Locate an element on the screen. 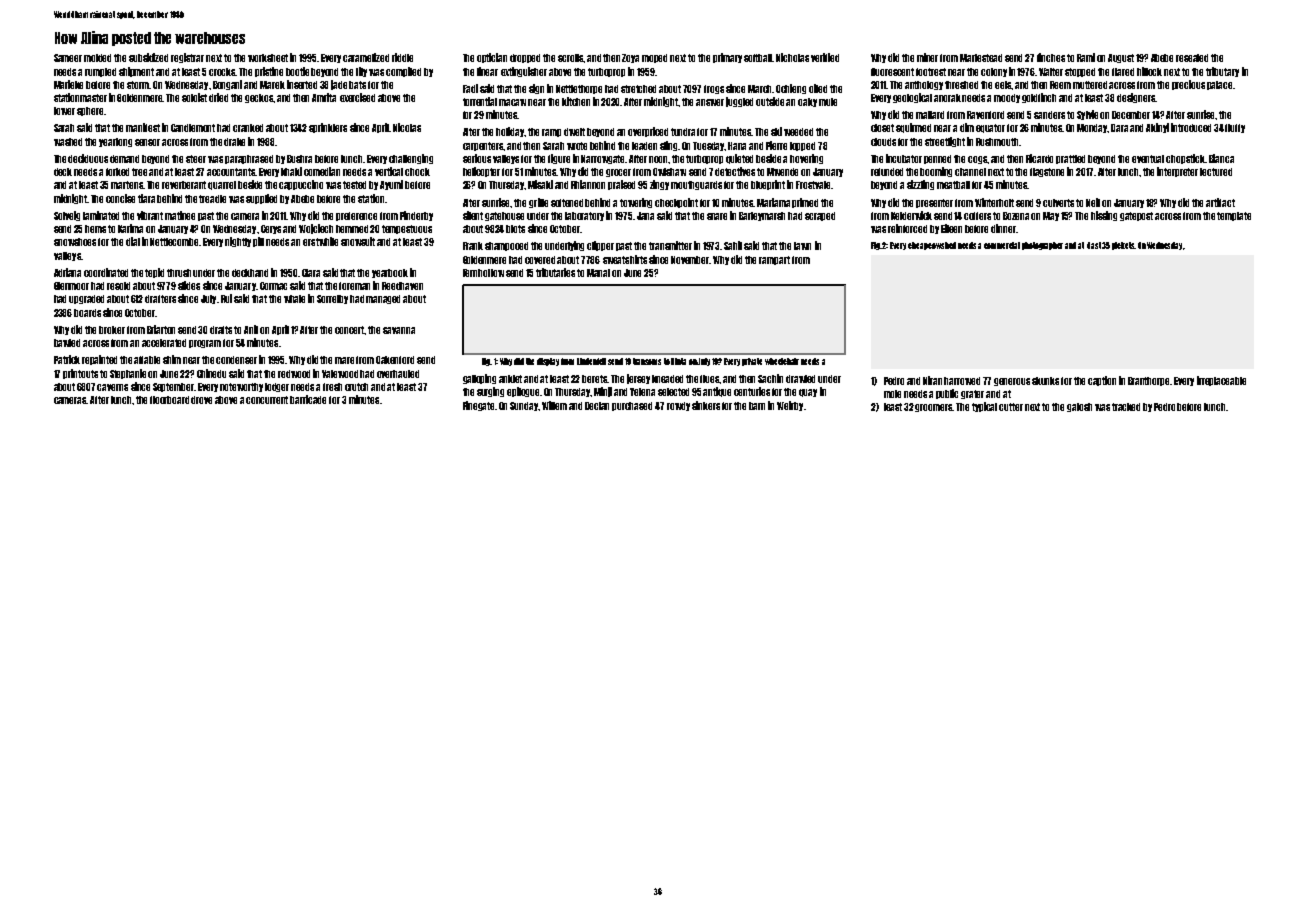 Image resolution: width=1308 pixels, height=924 pixels. boards is located at coordinates (87, 313).
